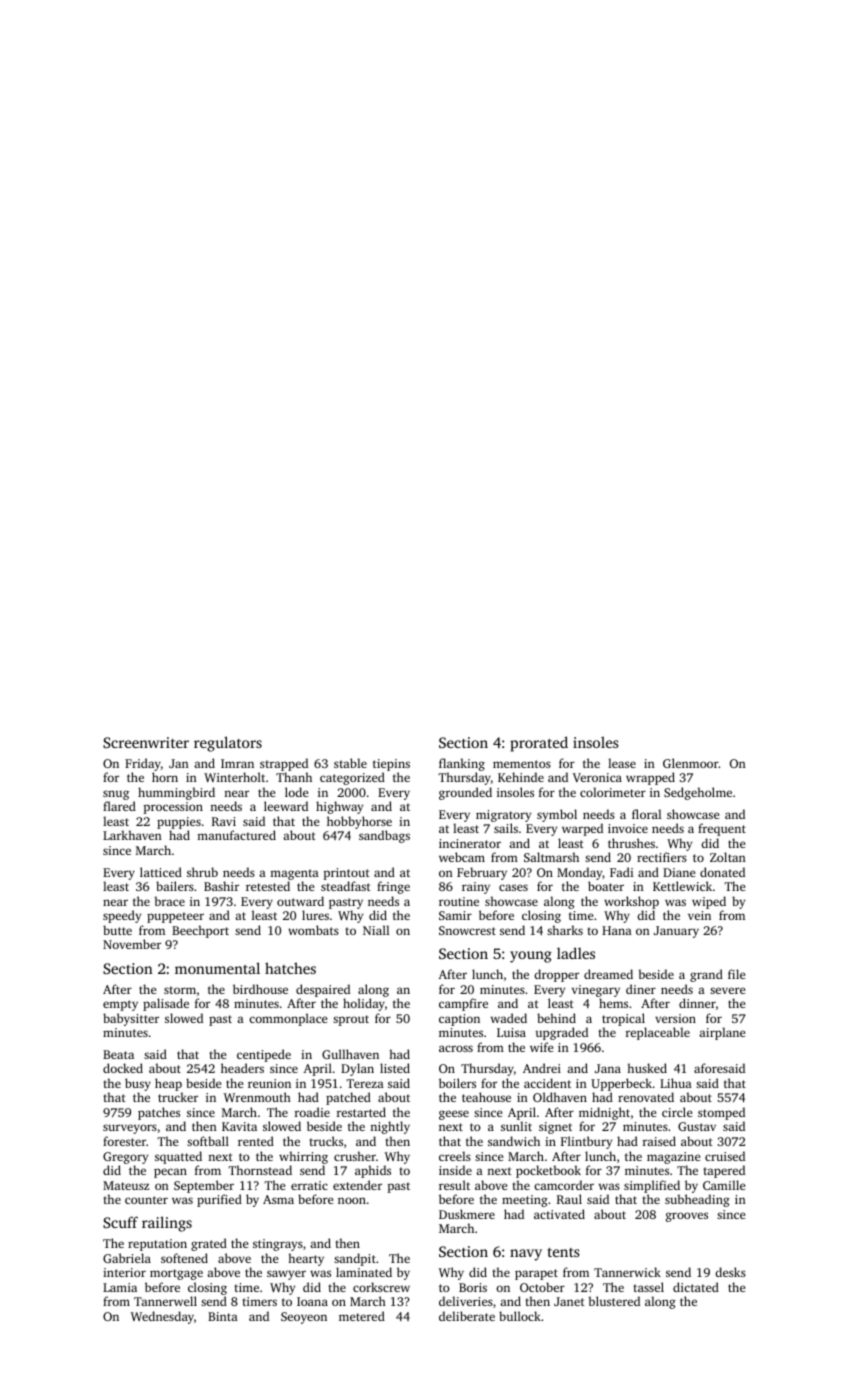 Image resolution: width=849 pixels, height=1400 pixels. What do you see at coordinates (727, 990) in the document?
I see `severe` at bounding box center [727, 990].
